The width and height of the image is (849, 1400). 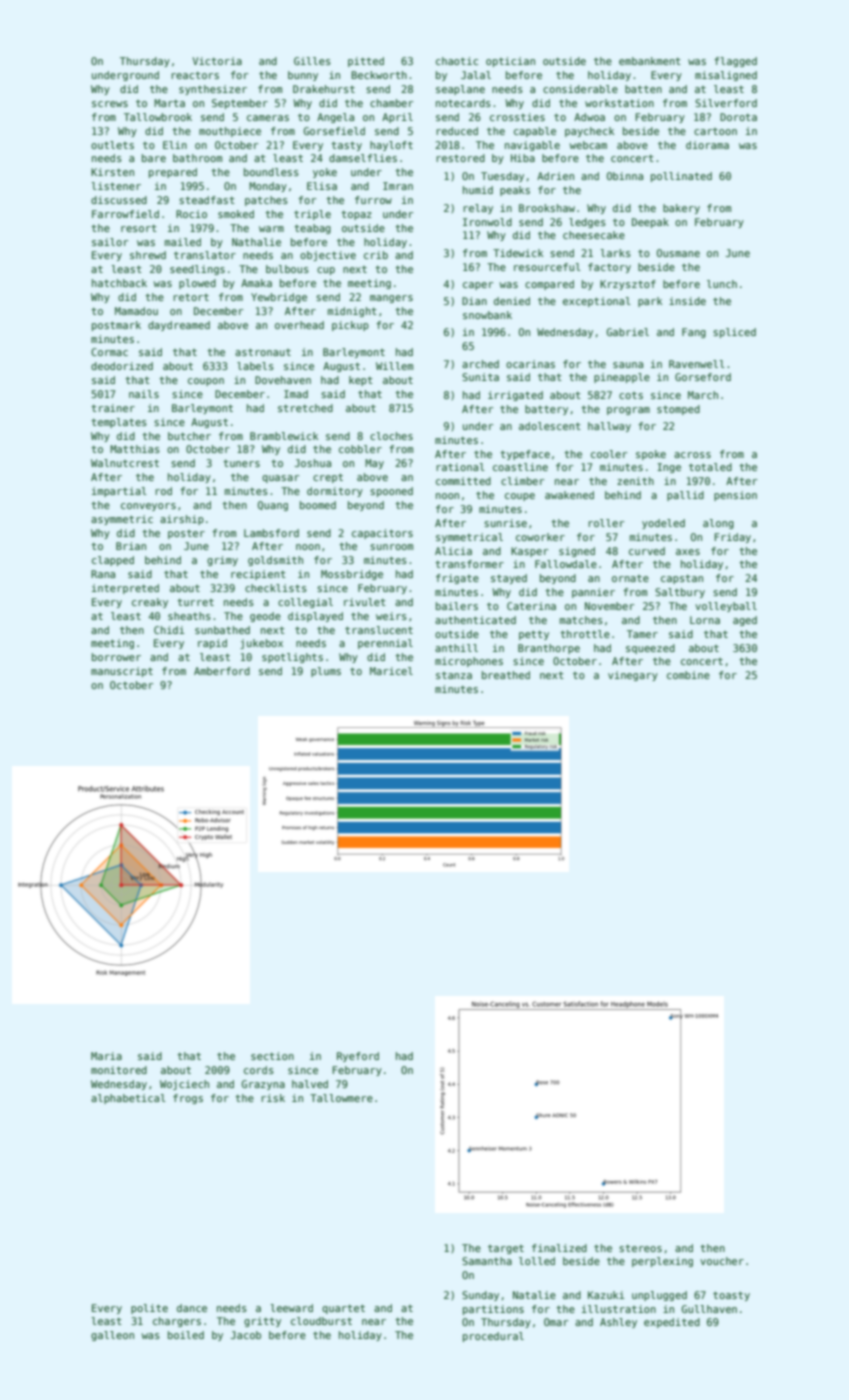 I want to click on frogs, so click(x=188, y=1099).
